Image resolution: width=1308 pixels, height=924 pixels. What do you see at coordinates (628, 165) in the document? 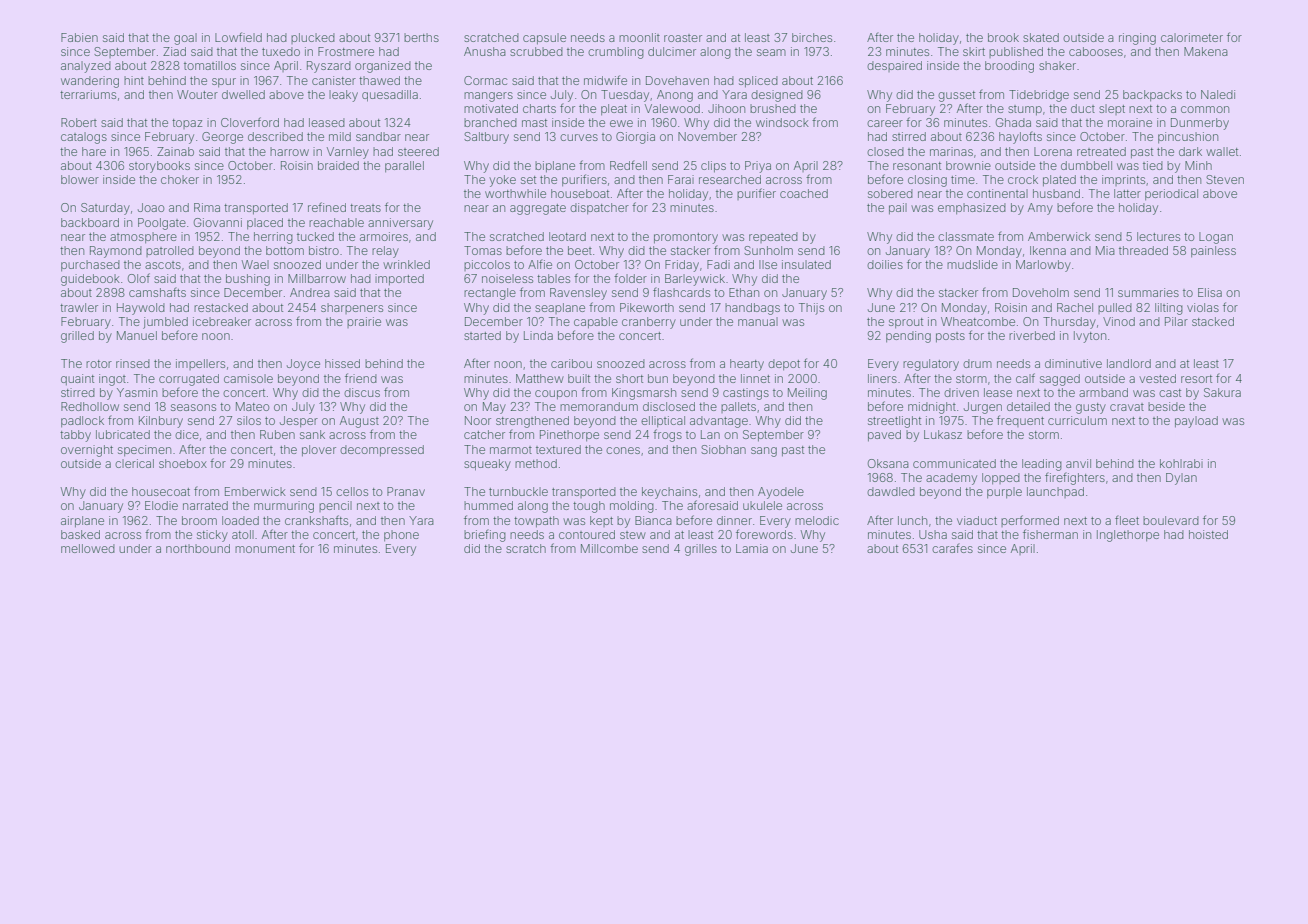
I see `Redfell` at bounding box center [628, 165].
